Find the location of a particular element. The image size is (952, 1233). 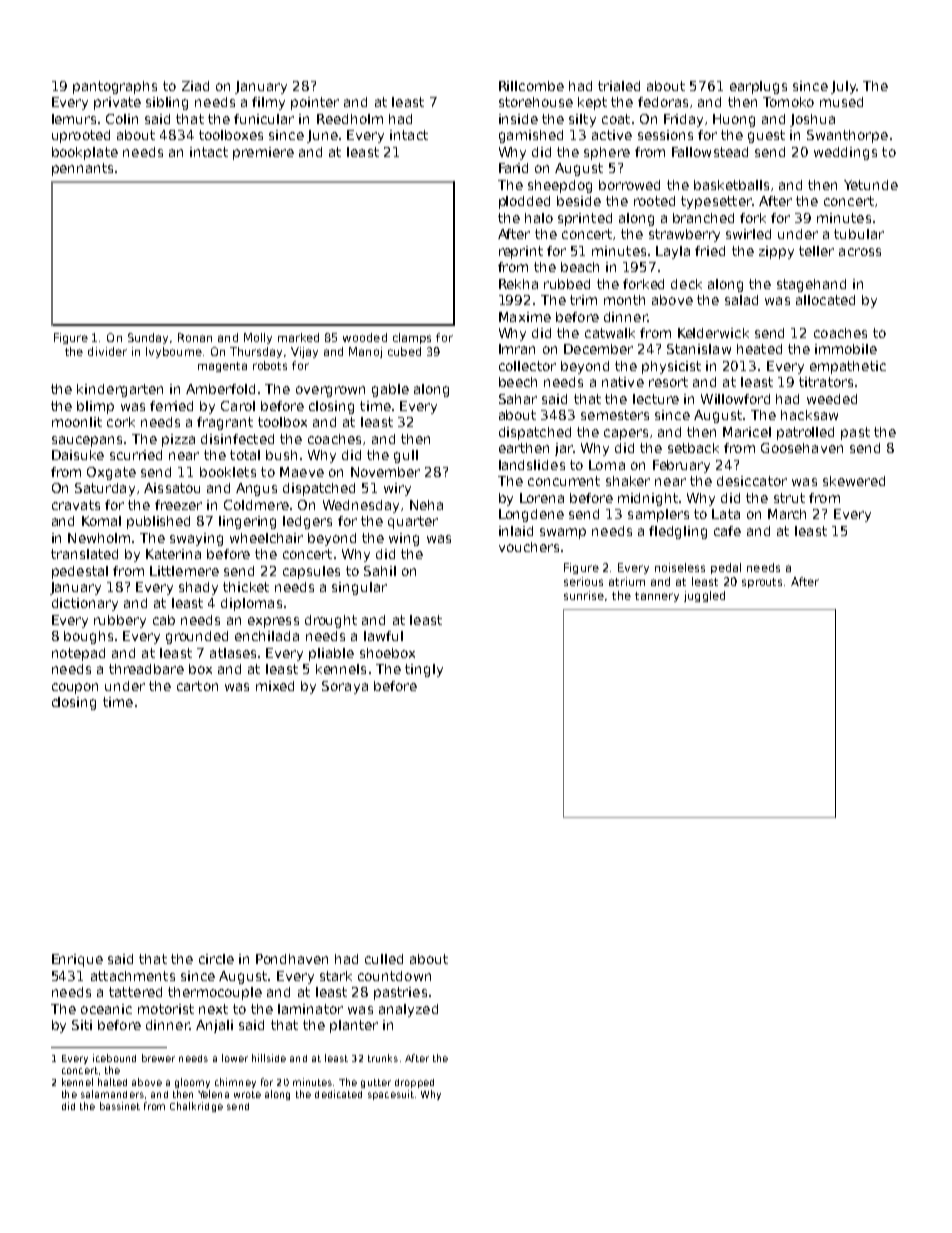

titrators is located at coordinates (826, 382).
